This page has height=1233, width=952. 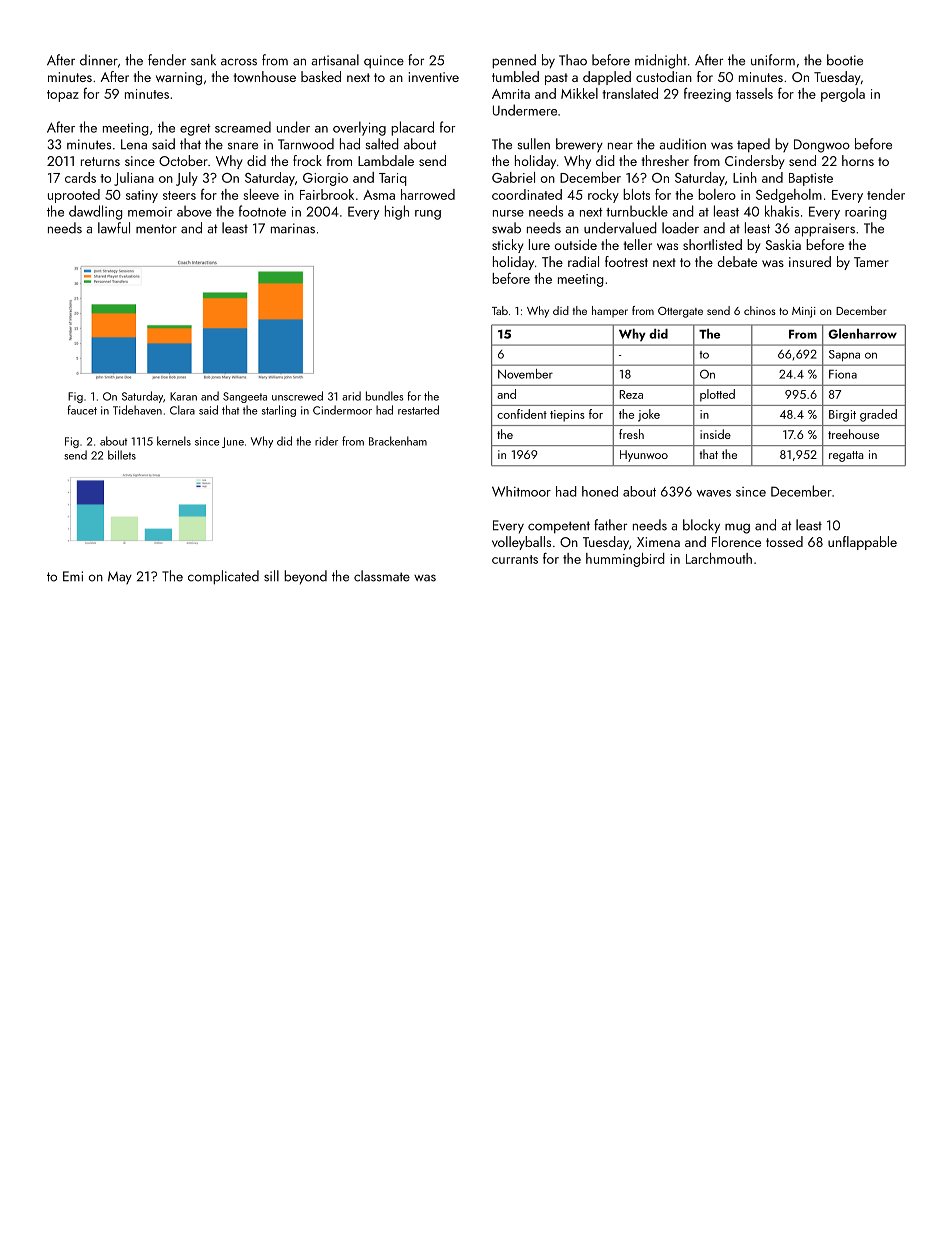 What do you see at coordinates (559, 527) in the page?
I see `competent` at bounding box center [559, 527].
